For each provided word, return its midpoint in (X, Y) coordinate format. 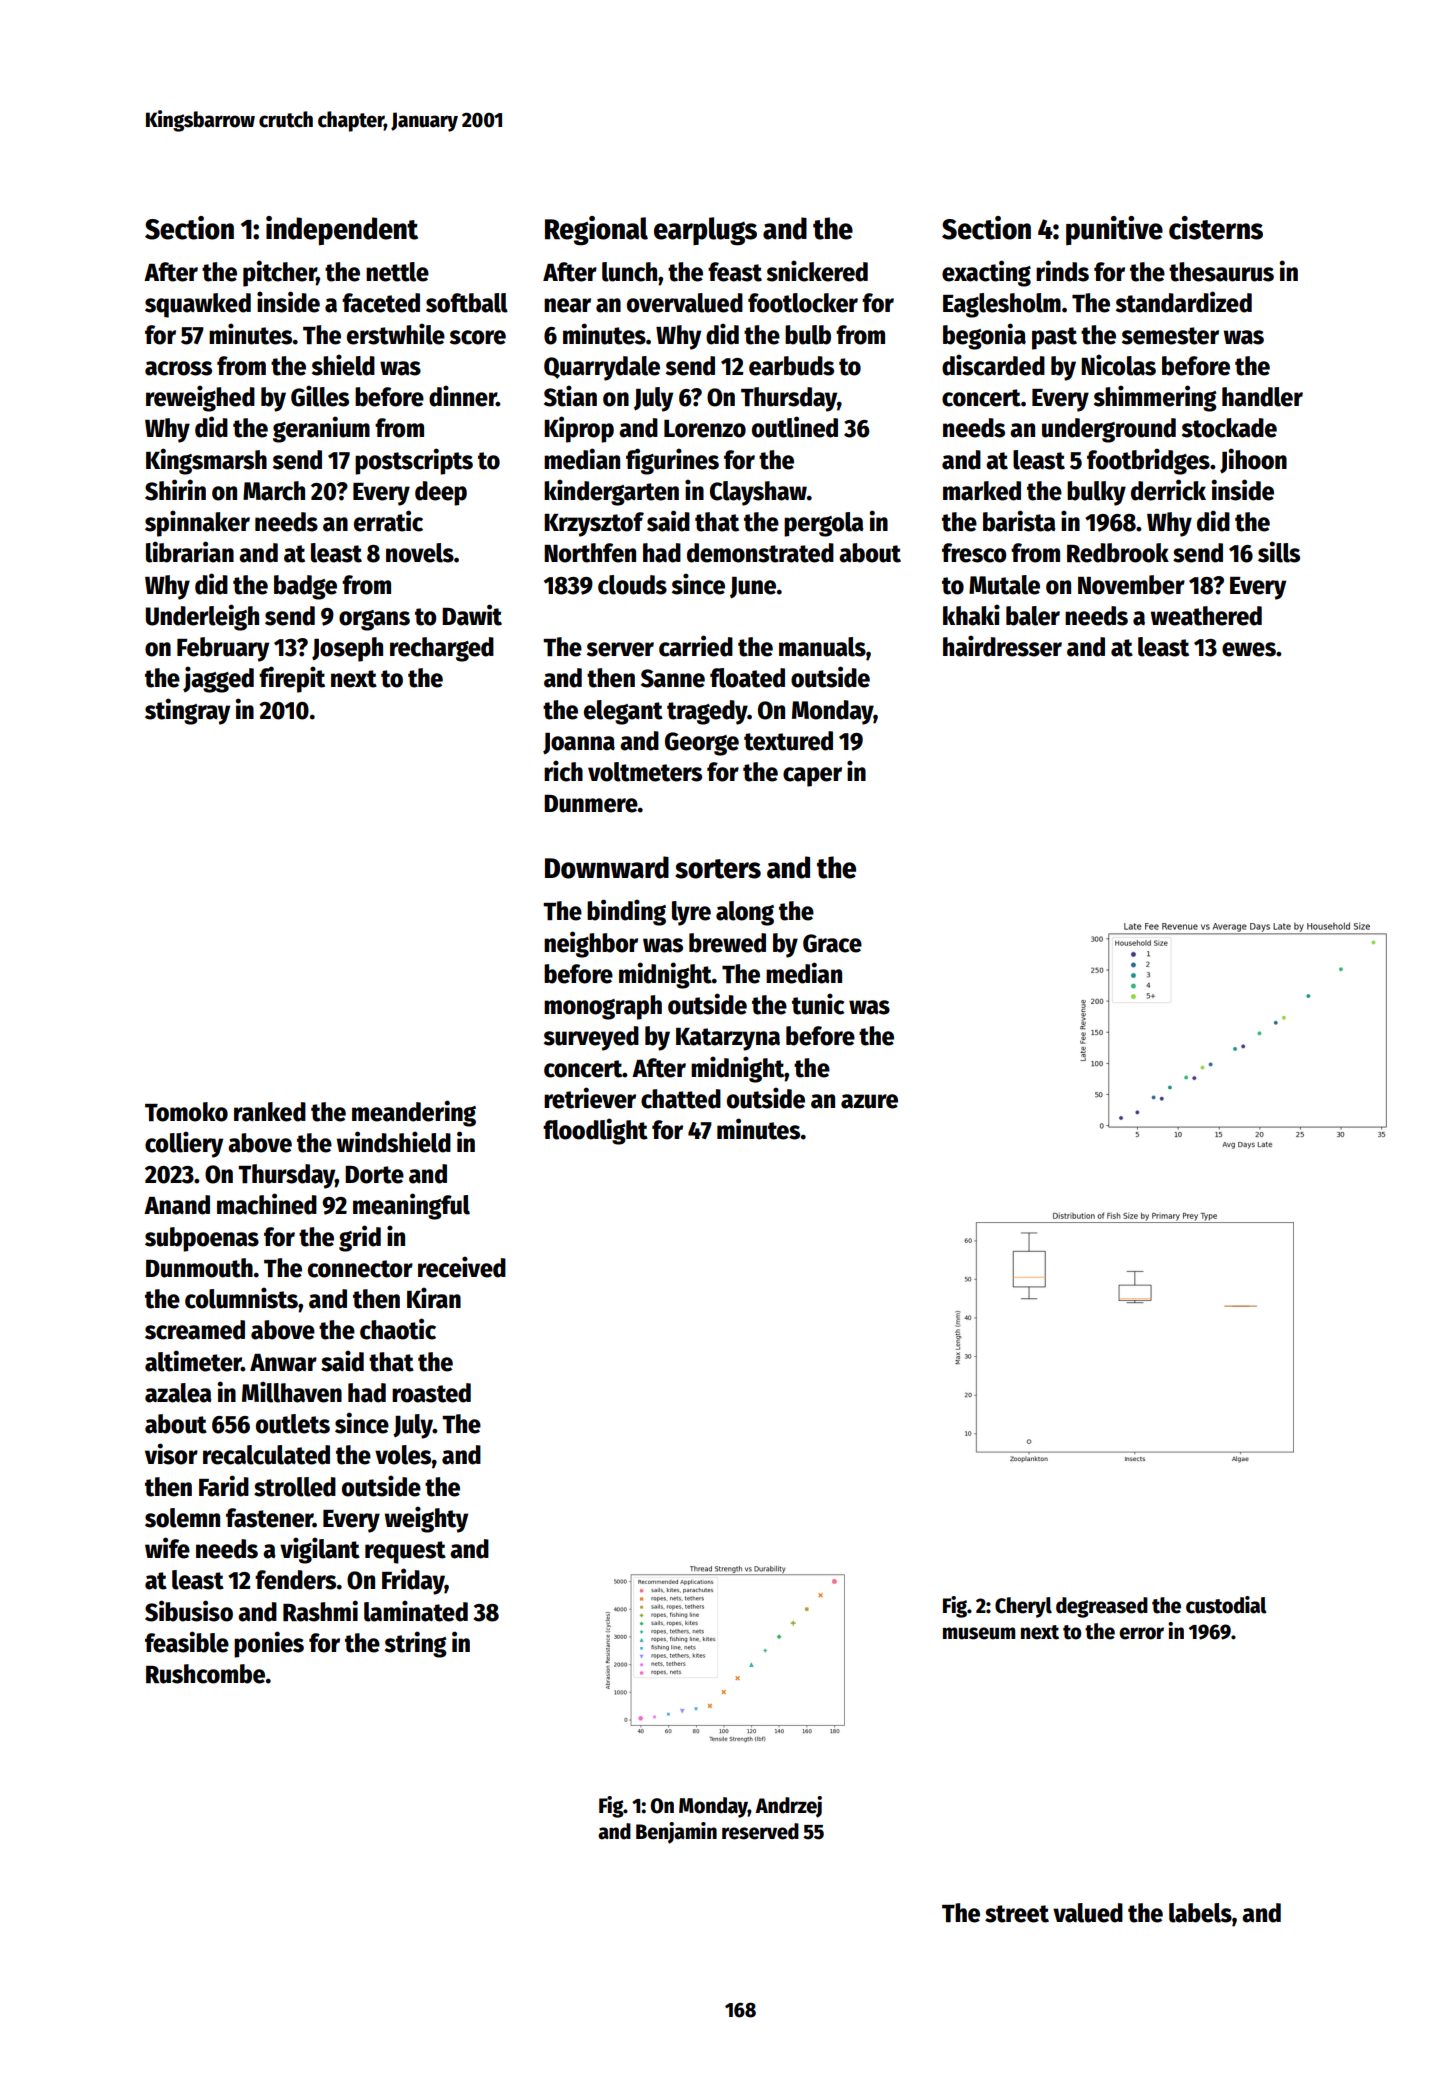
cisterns (1216, 228)
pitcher (280, 273)
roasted (431, 1393)
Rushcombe (205, 1674)
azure (869, 1101)
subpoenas (202, 1239)
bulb (808, 335)
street (1017, 1914)
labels (1200, 1913)
